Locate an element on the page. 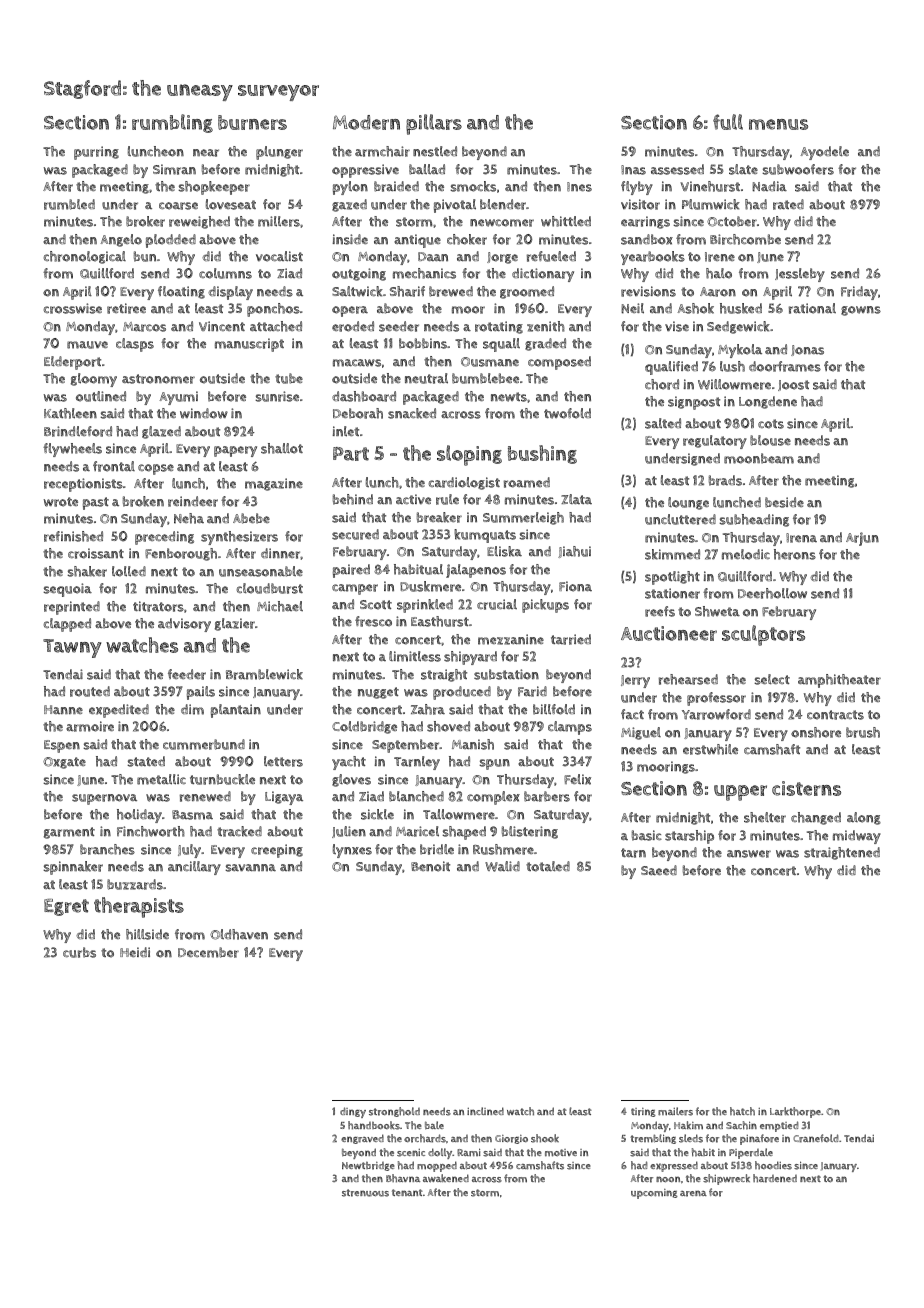 Image resolution: width=924 pixels, height=1308 pixels. Hakim is located at coordinates (688, 1125).
